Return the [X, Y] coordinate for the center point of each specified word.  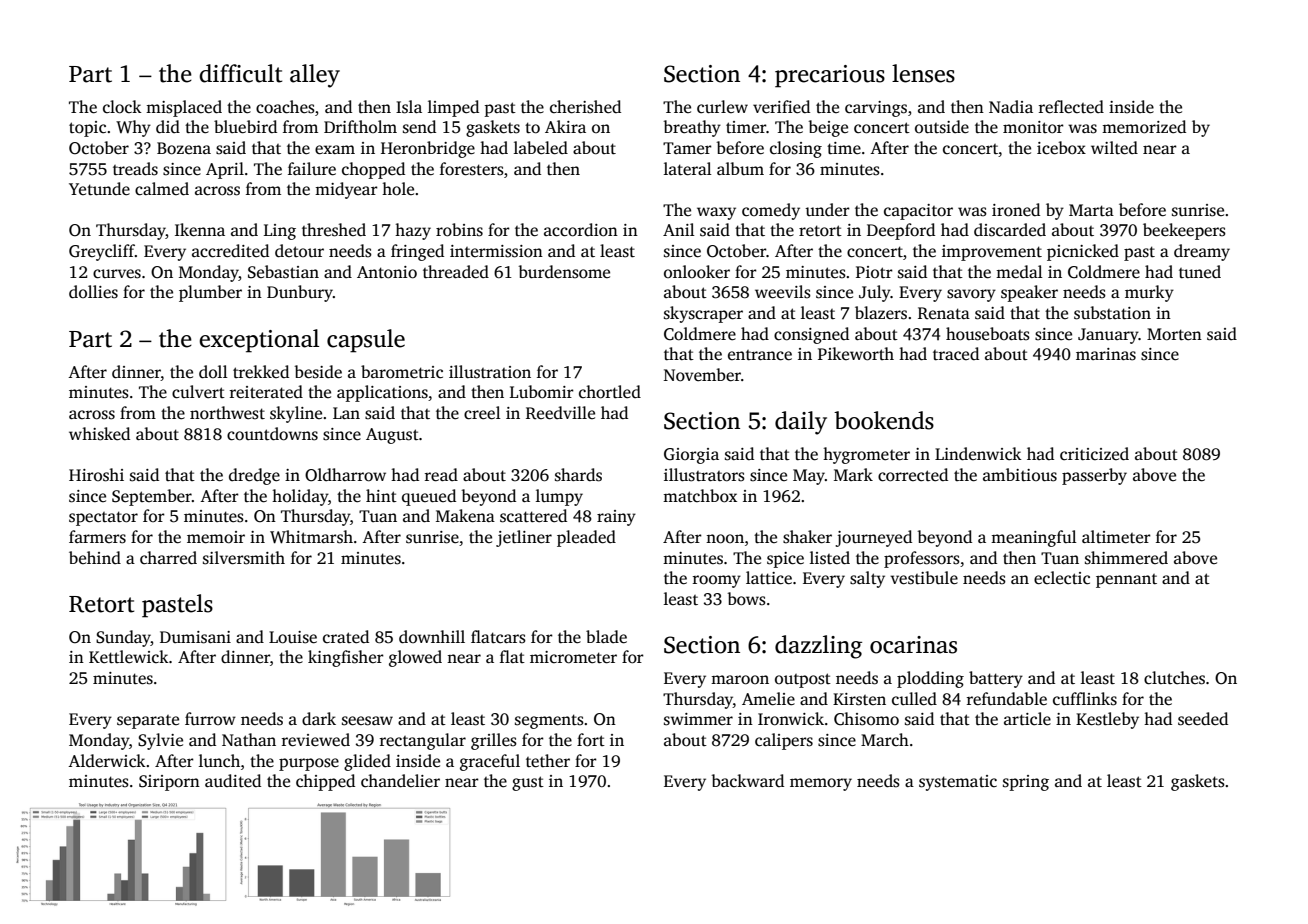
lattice [769, 578]
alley [315, 76]
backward [747, 780]
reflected [1071, 107]
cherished [585, 107]
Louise [293, 637]
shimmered [1126, 558]
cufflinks [1085, 699]
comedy [771, 211]
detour [299, 251]
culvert [198, 392]
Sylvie [160, 741]
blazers [881, 313]
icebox [1061, 148]
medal [1019, 272]
